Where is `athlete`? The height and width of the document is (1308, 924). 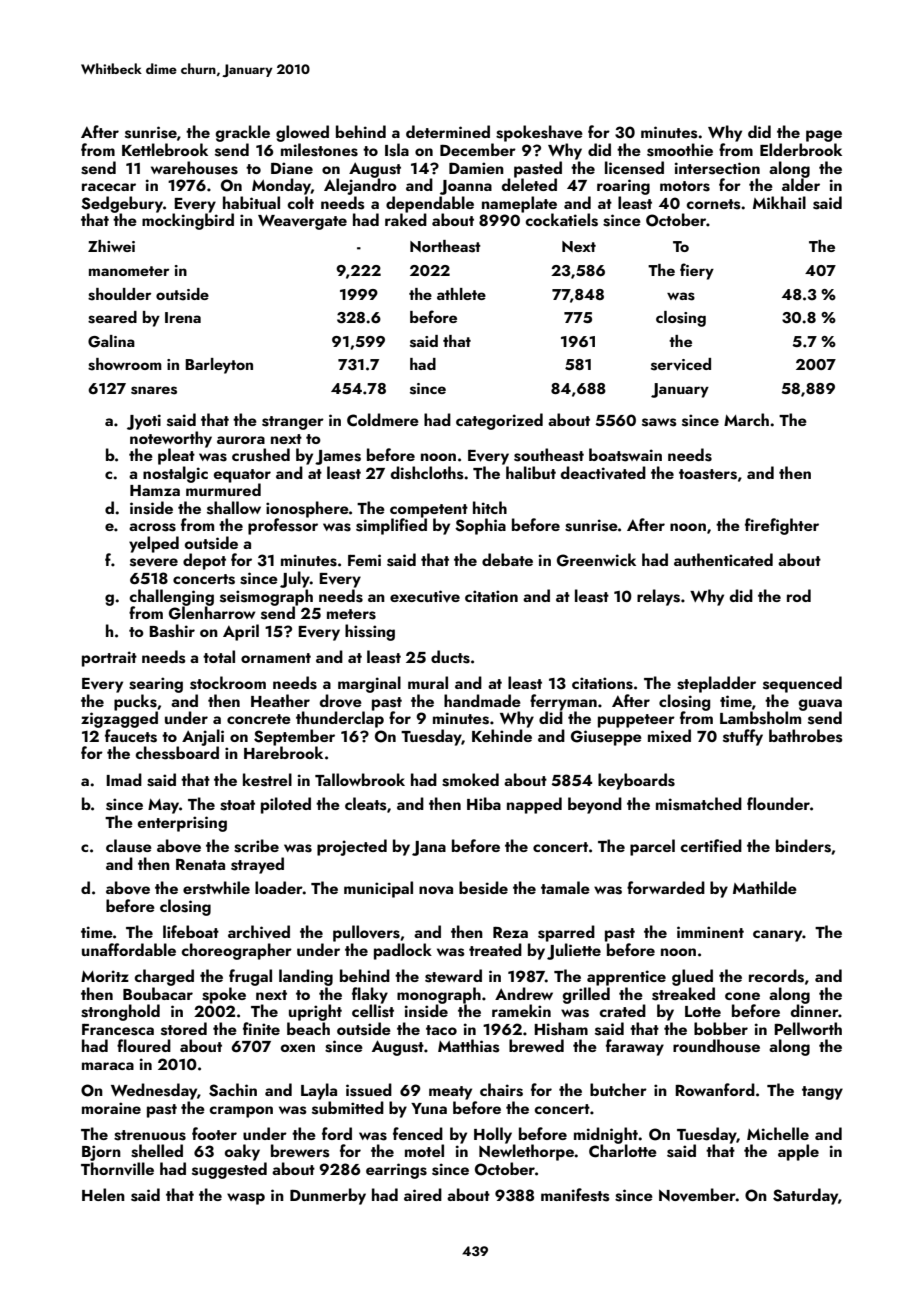
athlete is located at coordinates (461, 294).
